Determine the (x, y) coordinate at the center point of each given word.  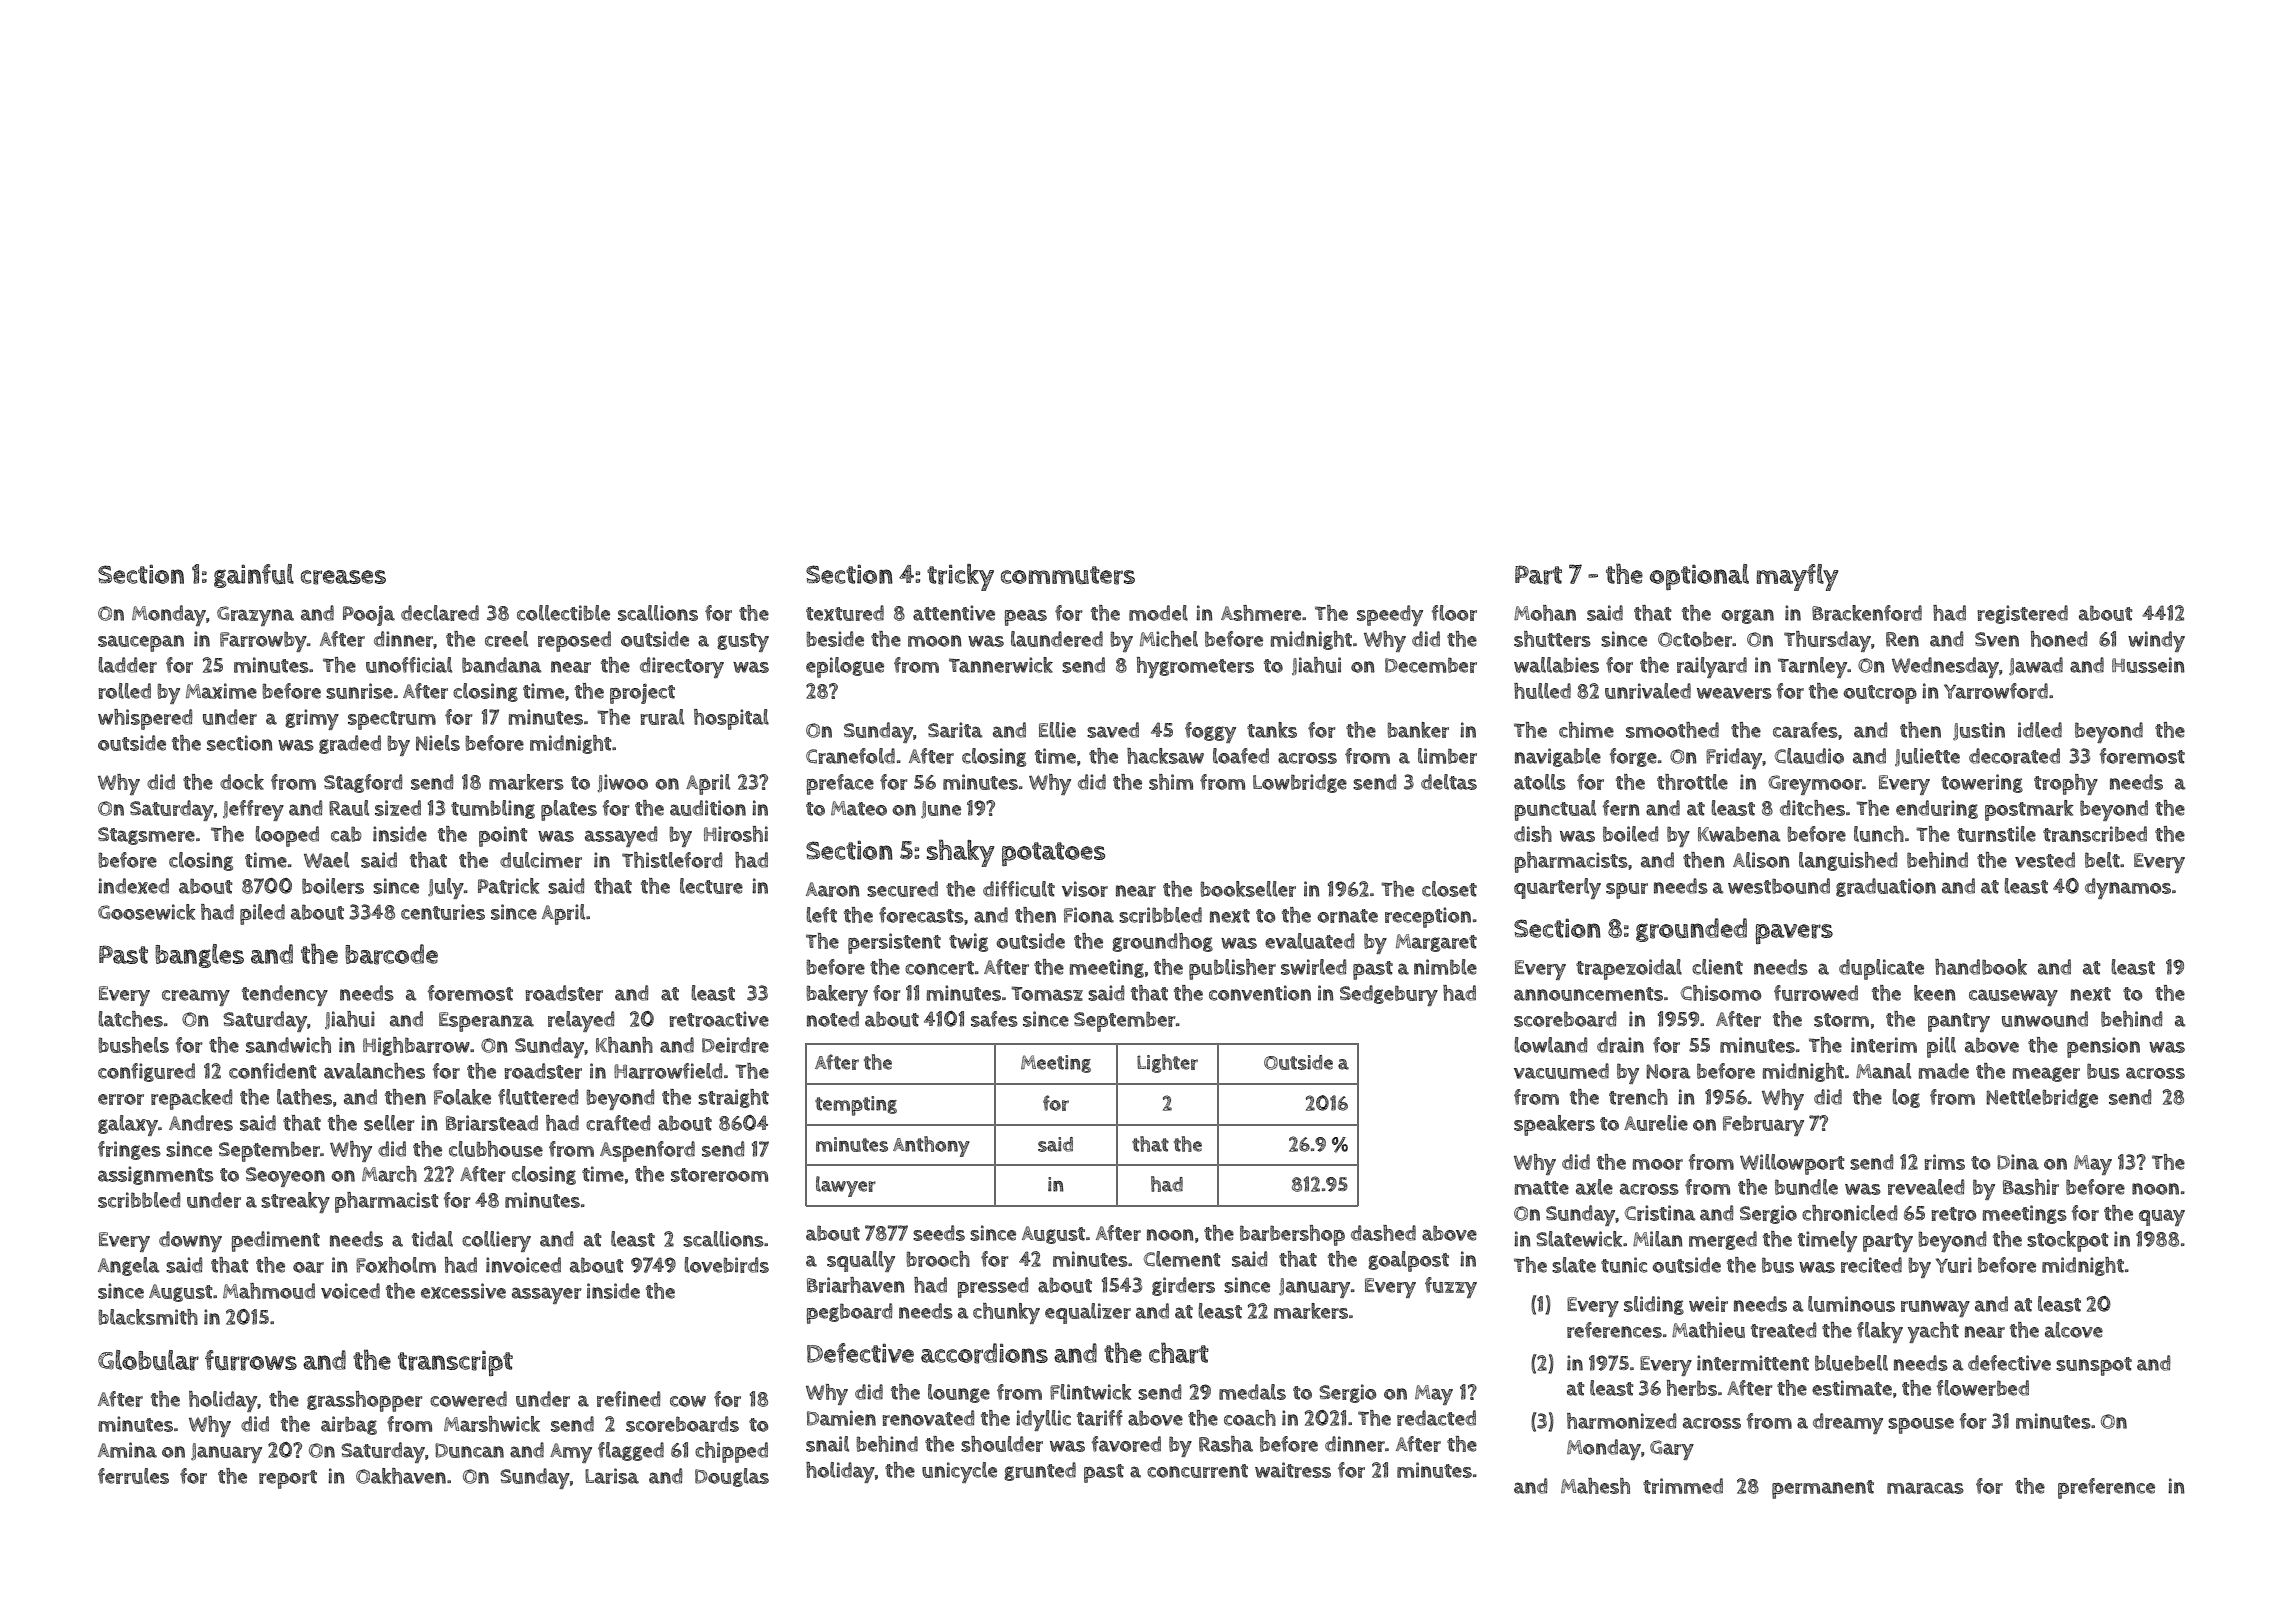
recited (1871, 1265)
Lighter (1167, 1063)
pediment (276, 1241)
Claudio (1809, 756)
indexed (133, 886)
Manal (1883, 1071)
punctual (1555, 810)
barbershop (1292, 1235)
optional (1699, 577)
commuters (1068, 575)
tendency (285, 995)
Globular (148, 1360)
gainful (254, 576)
